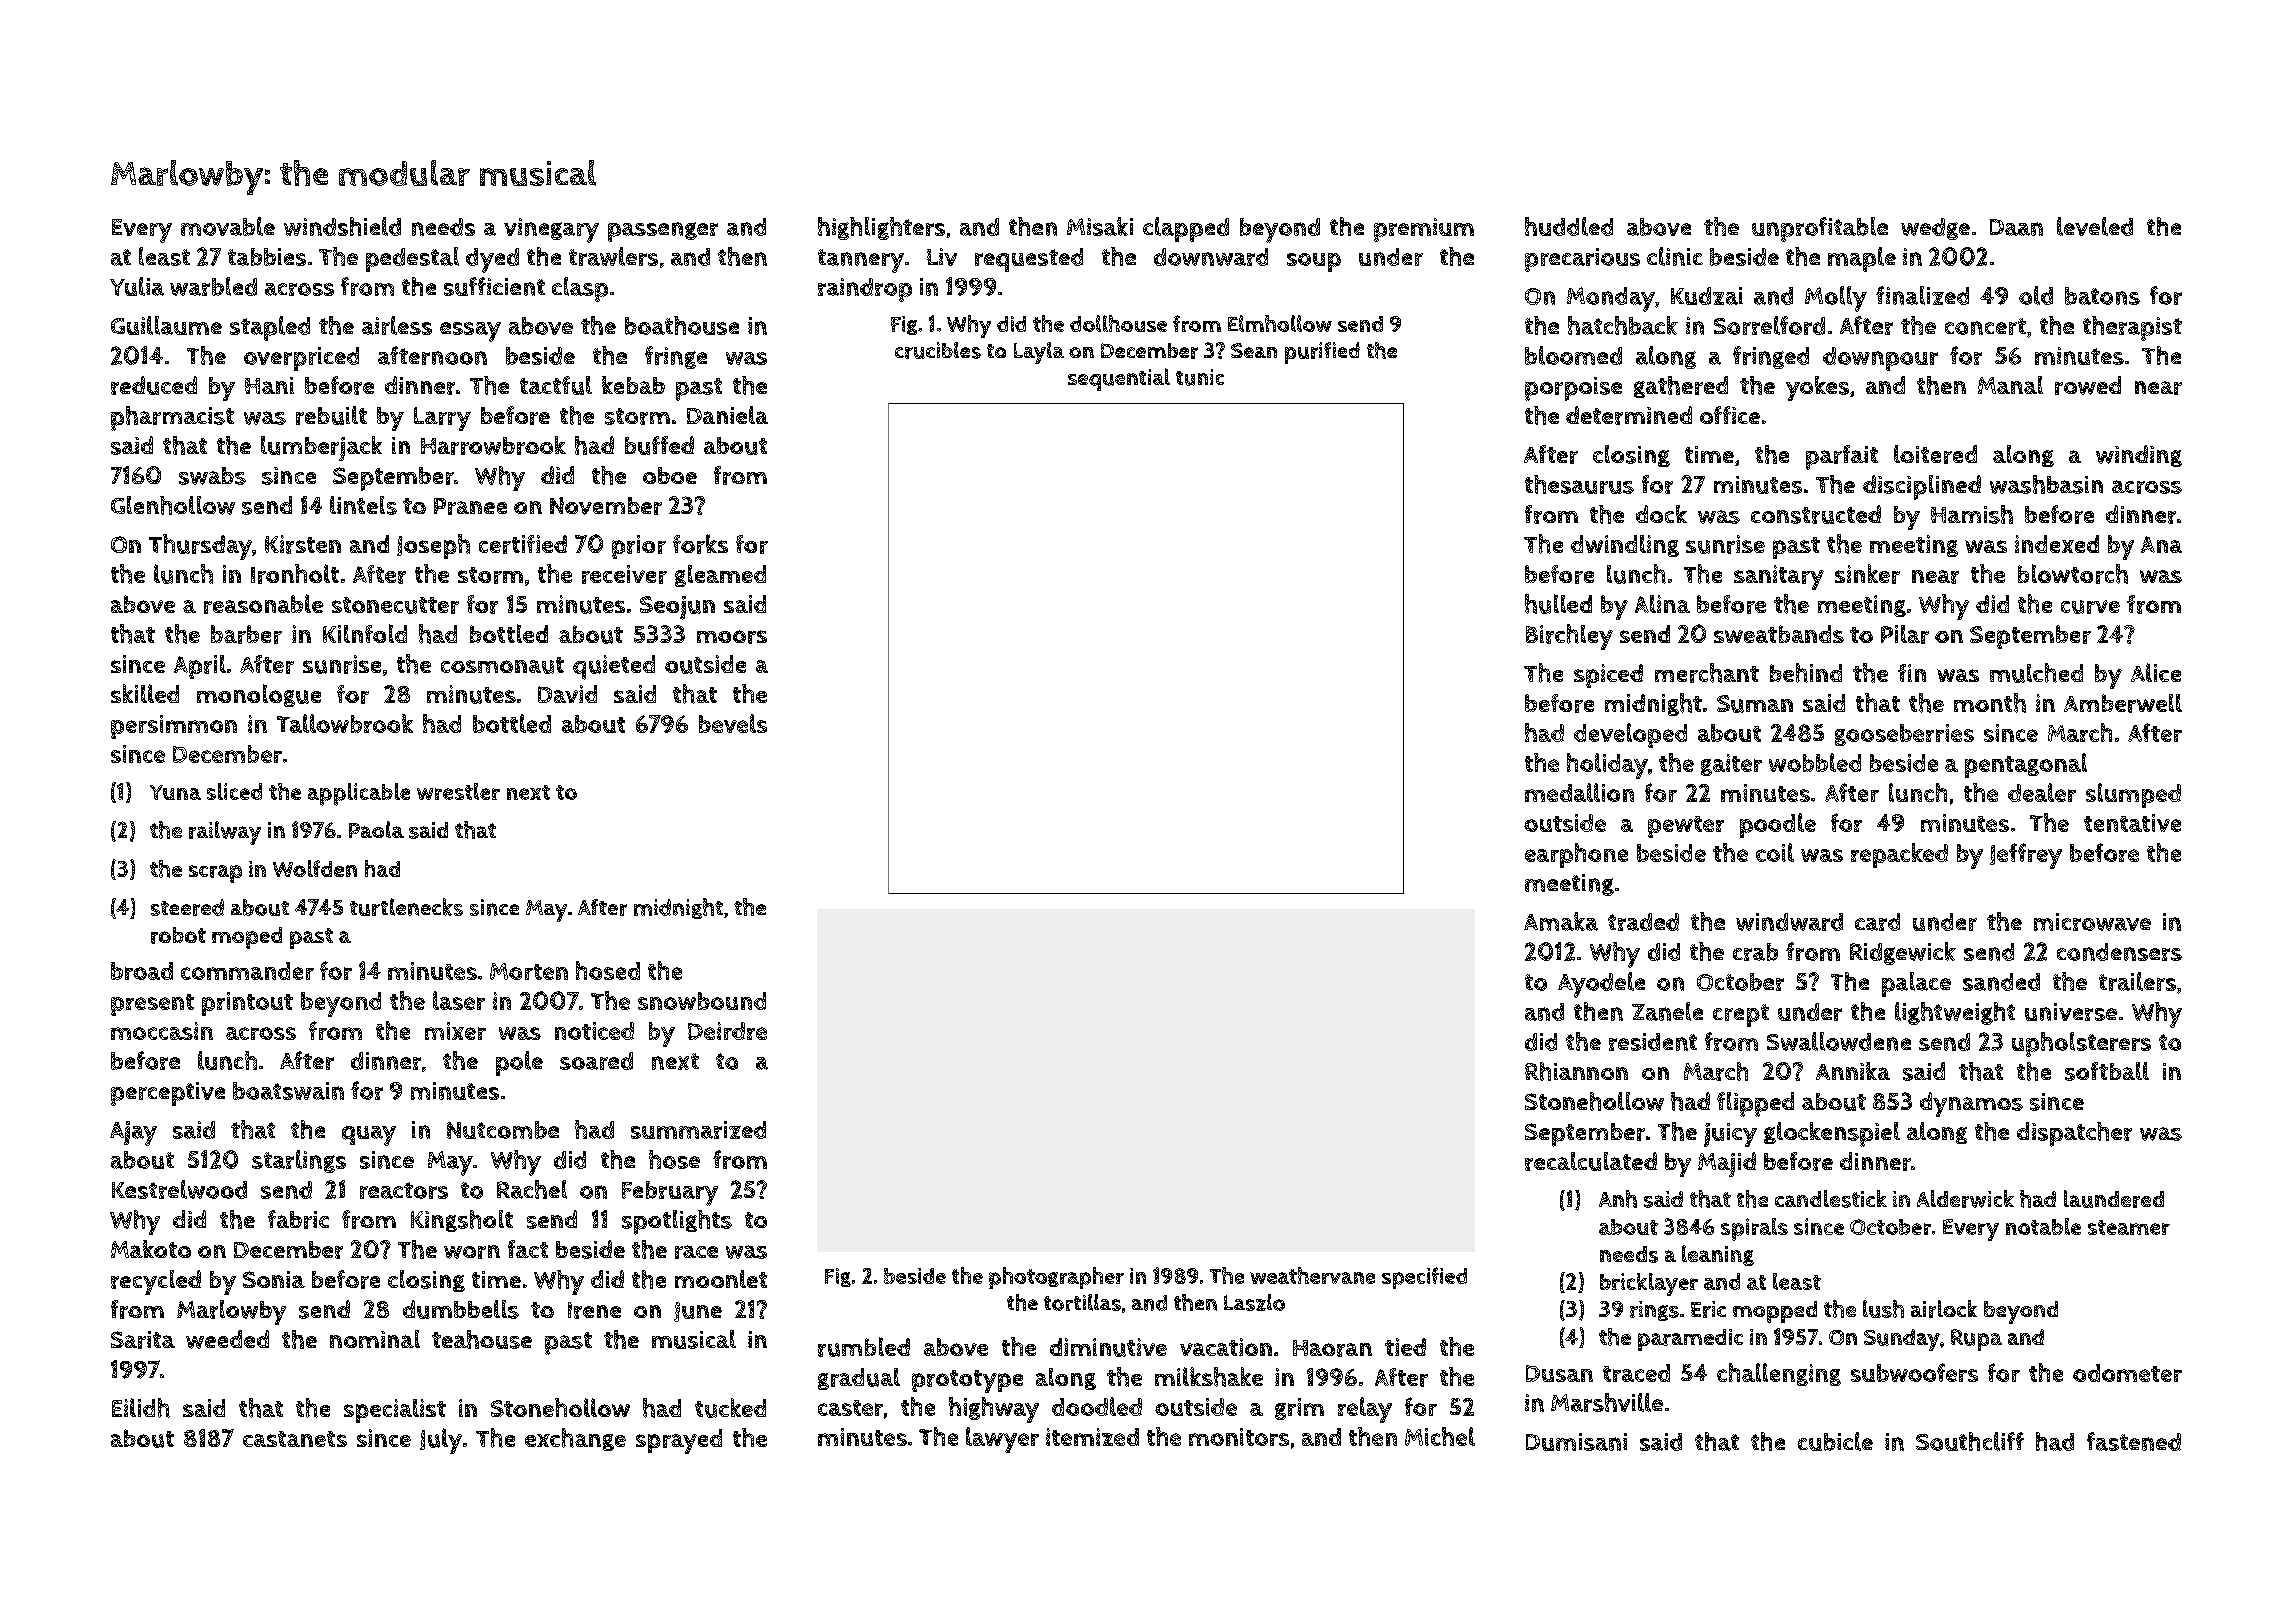 The width and height of the screenshot is (2292, 1620). What do you see at coordinates (2134, 1441) in the screenshot?
I see `fastened` at bounding box center [2134, 1441].
